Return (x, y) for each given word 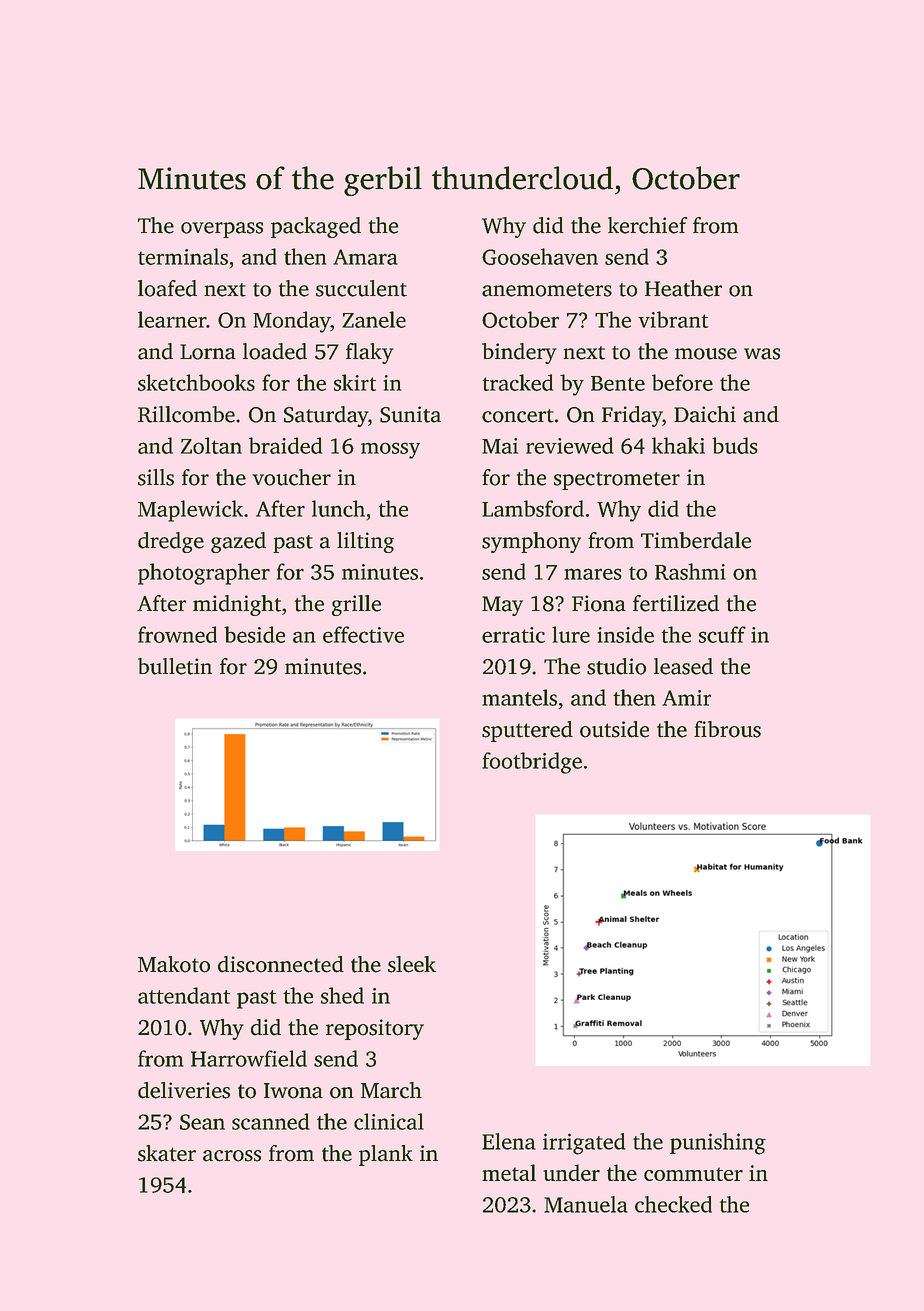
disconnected (281, 964)
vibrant (673, 319)
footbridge (532, 763)
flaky (370, 353)
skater (167, 1153)
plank (386, 1155)
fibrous (727, 729)
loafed (167, 288)
